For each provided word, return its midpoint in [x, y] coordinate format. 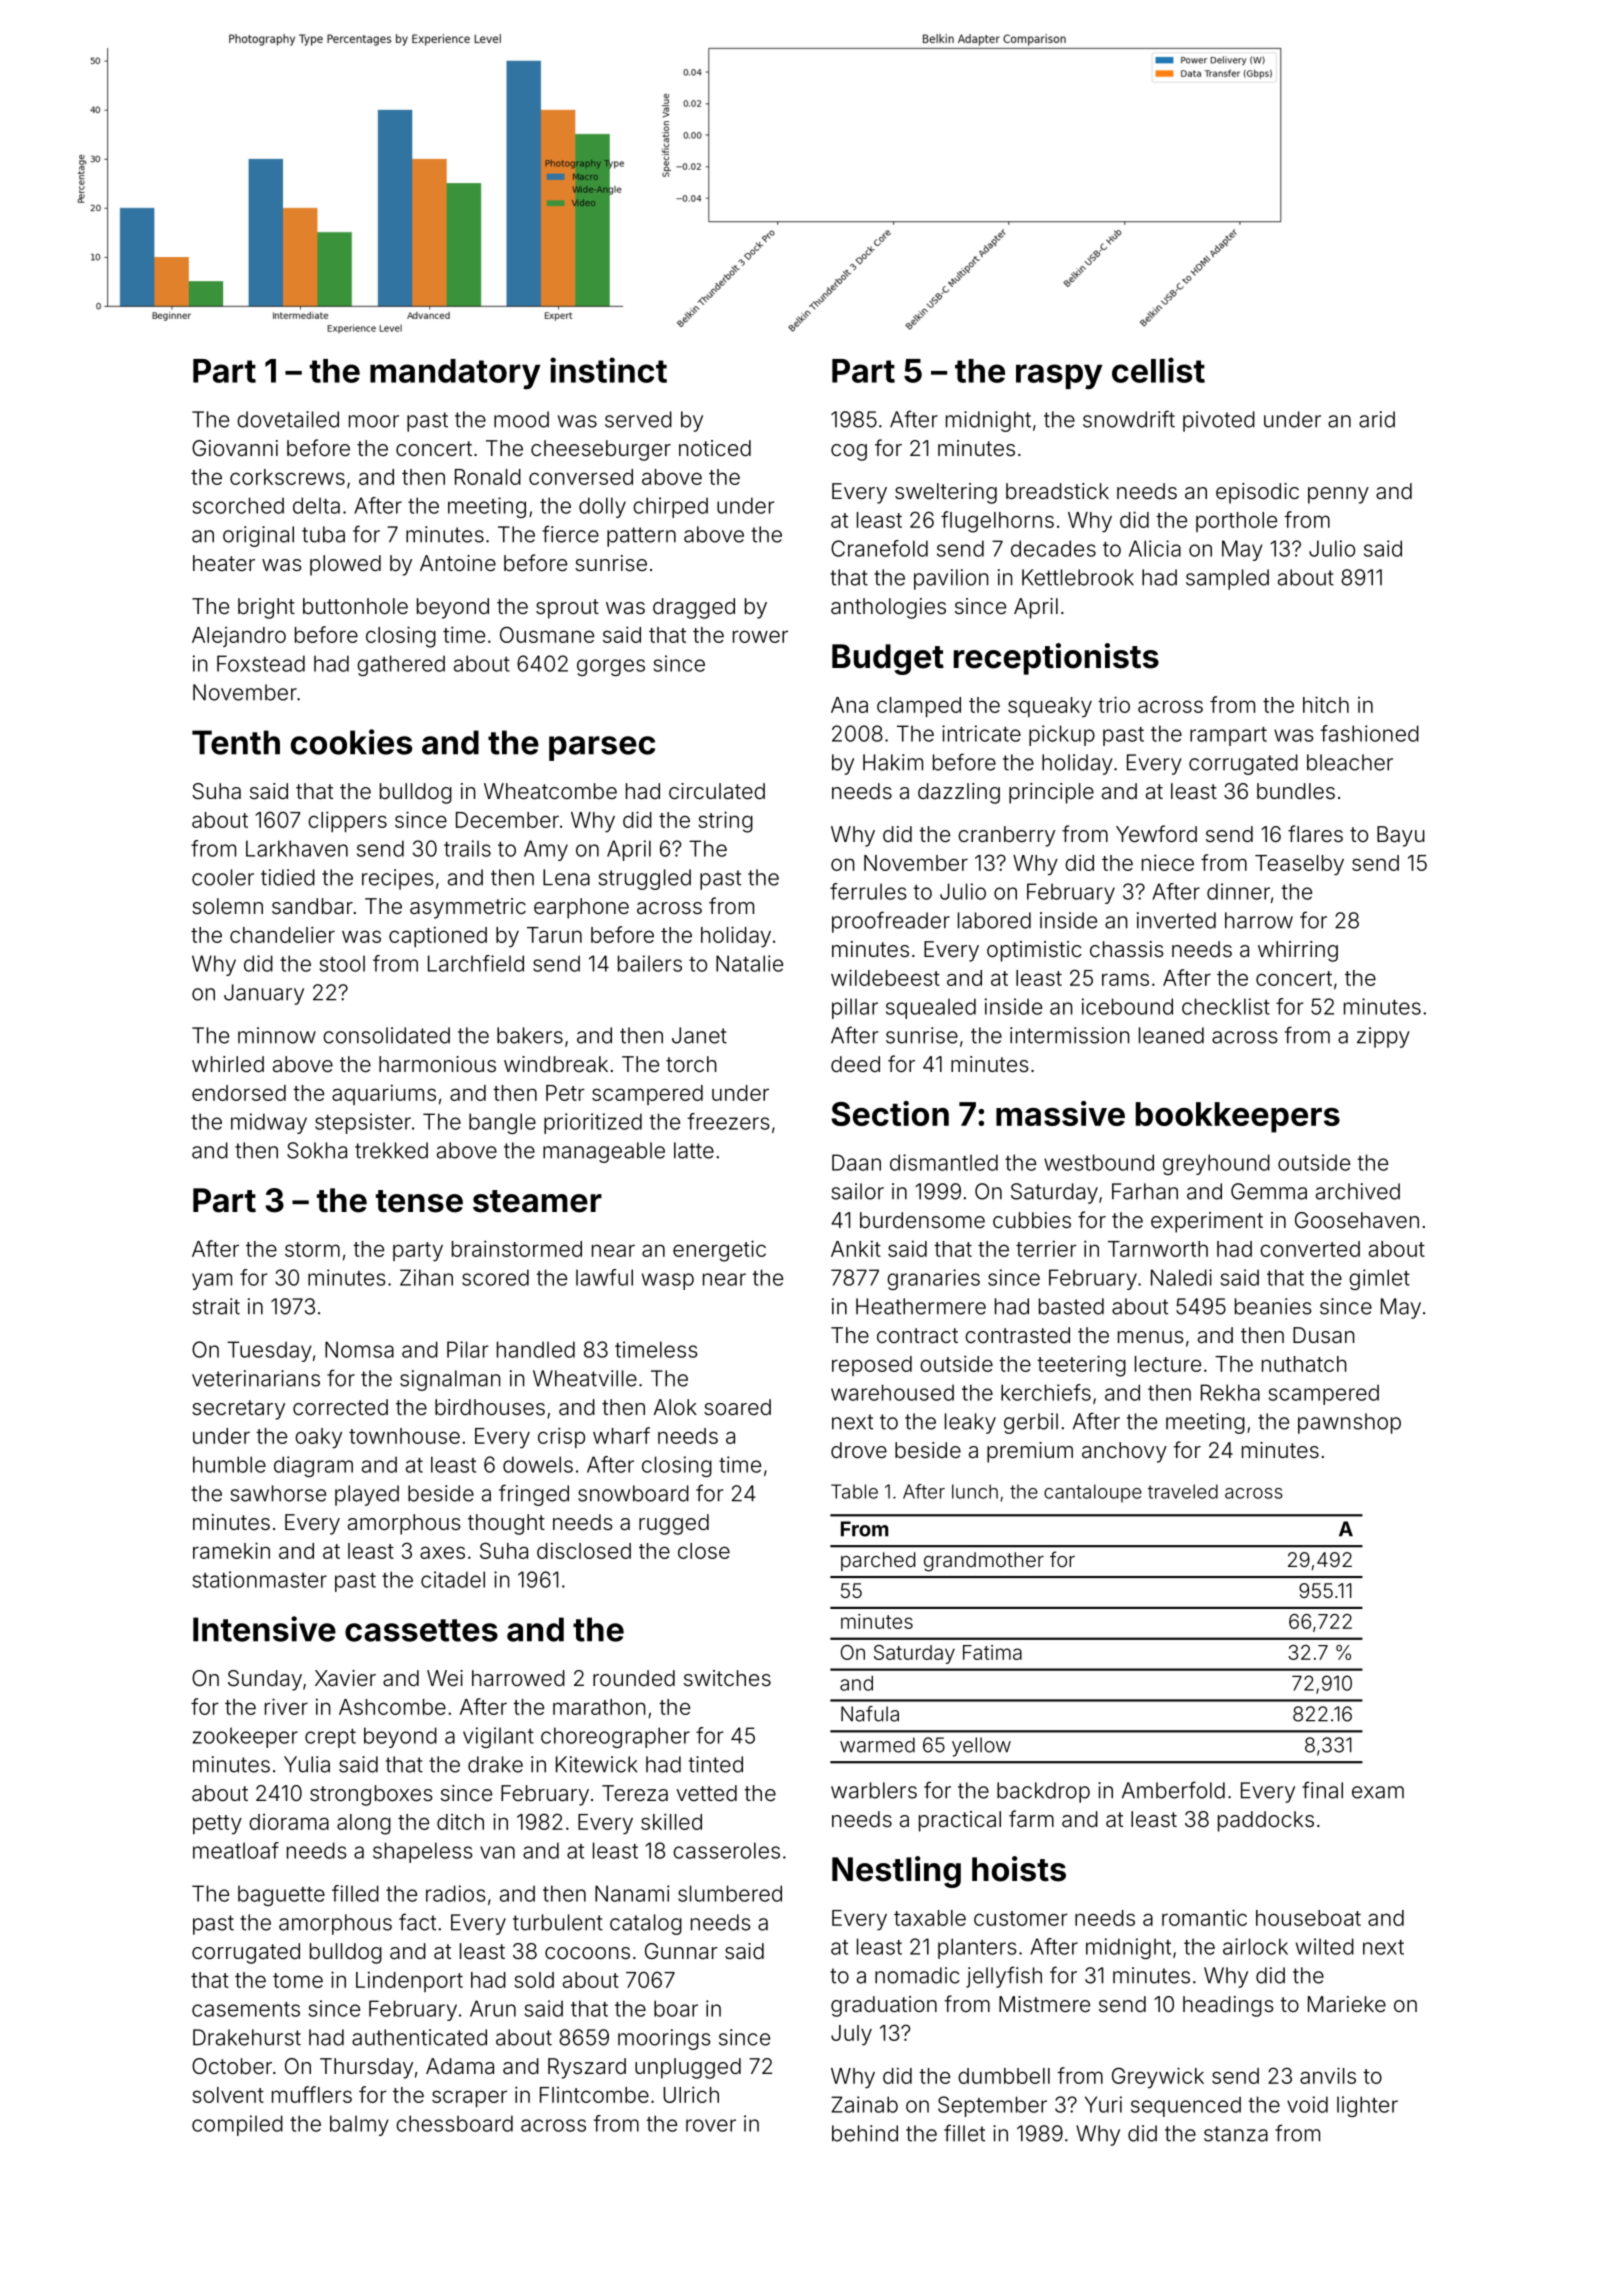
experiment [1207, 1222]
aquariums [384, 1094]
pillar [855, 1008]
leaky [970, 1423]
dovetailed [288, 419]
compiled [237, 2125]
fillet [964, 2133]
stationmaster [260, 1579]
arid [1377, 419]
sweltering [946, 493]
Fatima [992, 1652]
